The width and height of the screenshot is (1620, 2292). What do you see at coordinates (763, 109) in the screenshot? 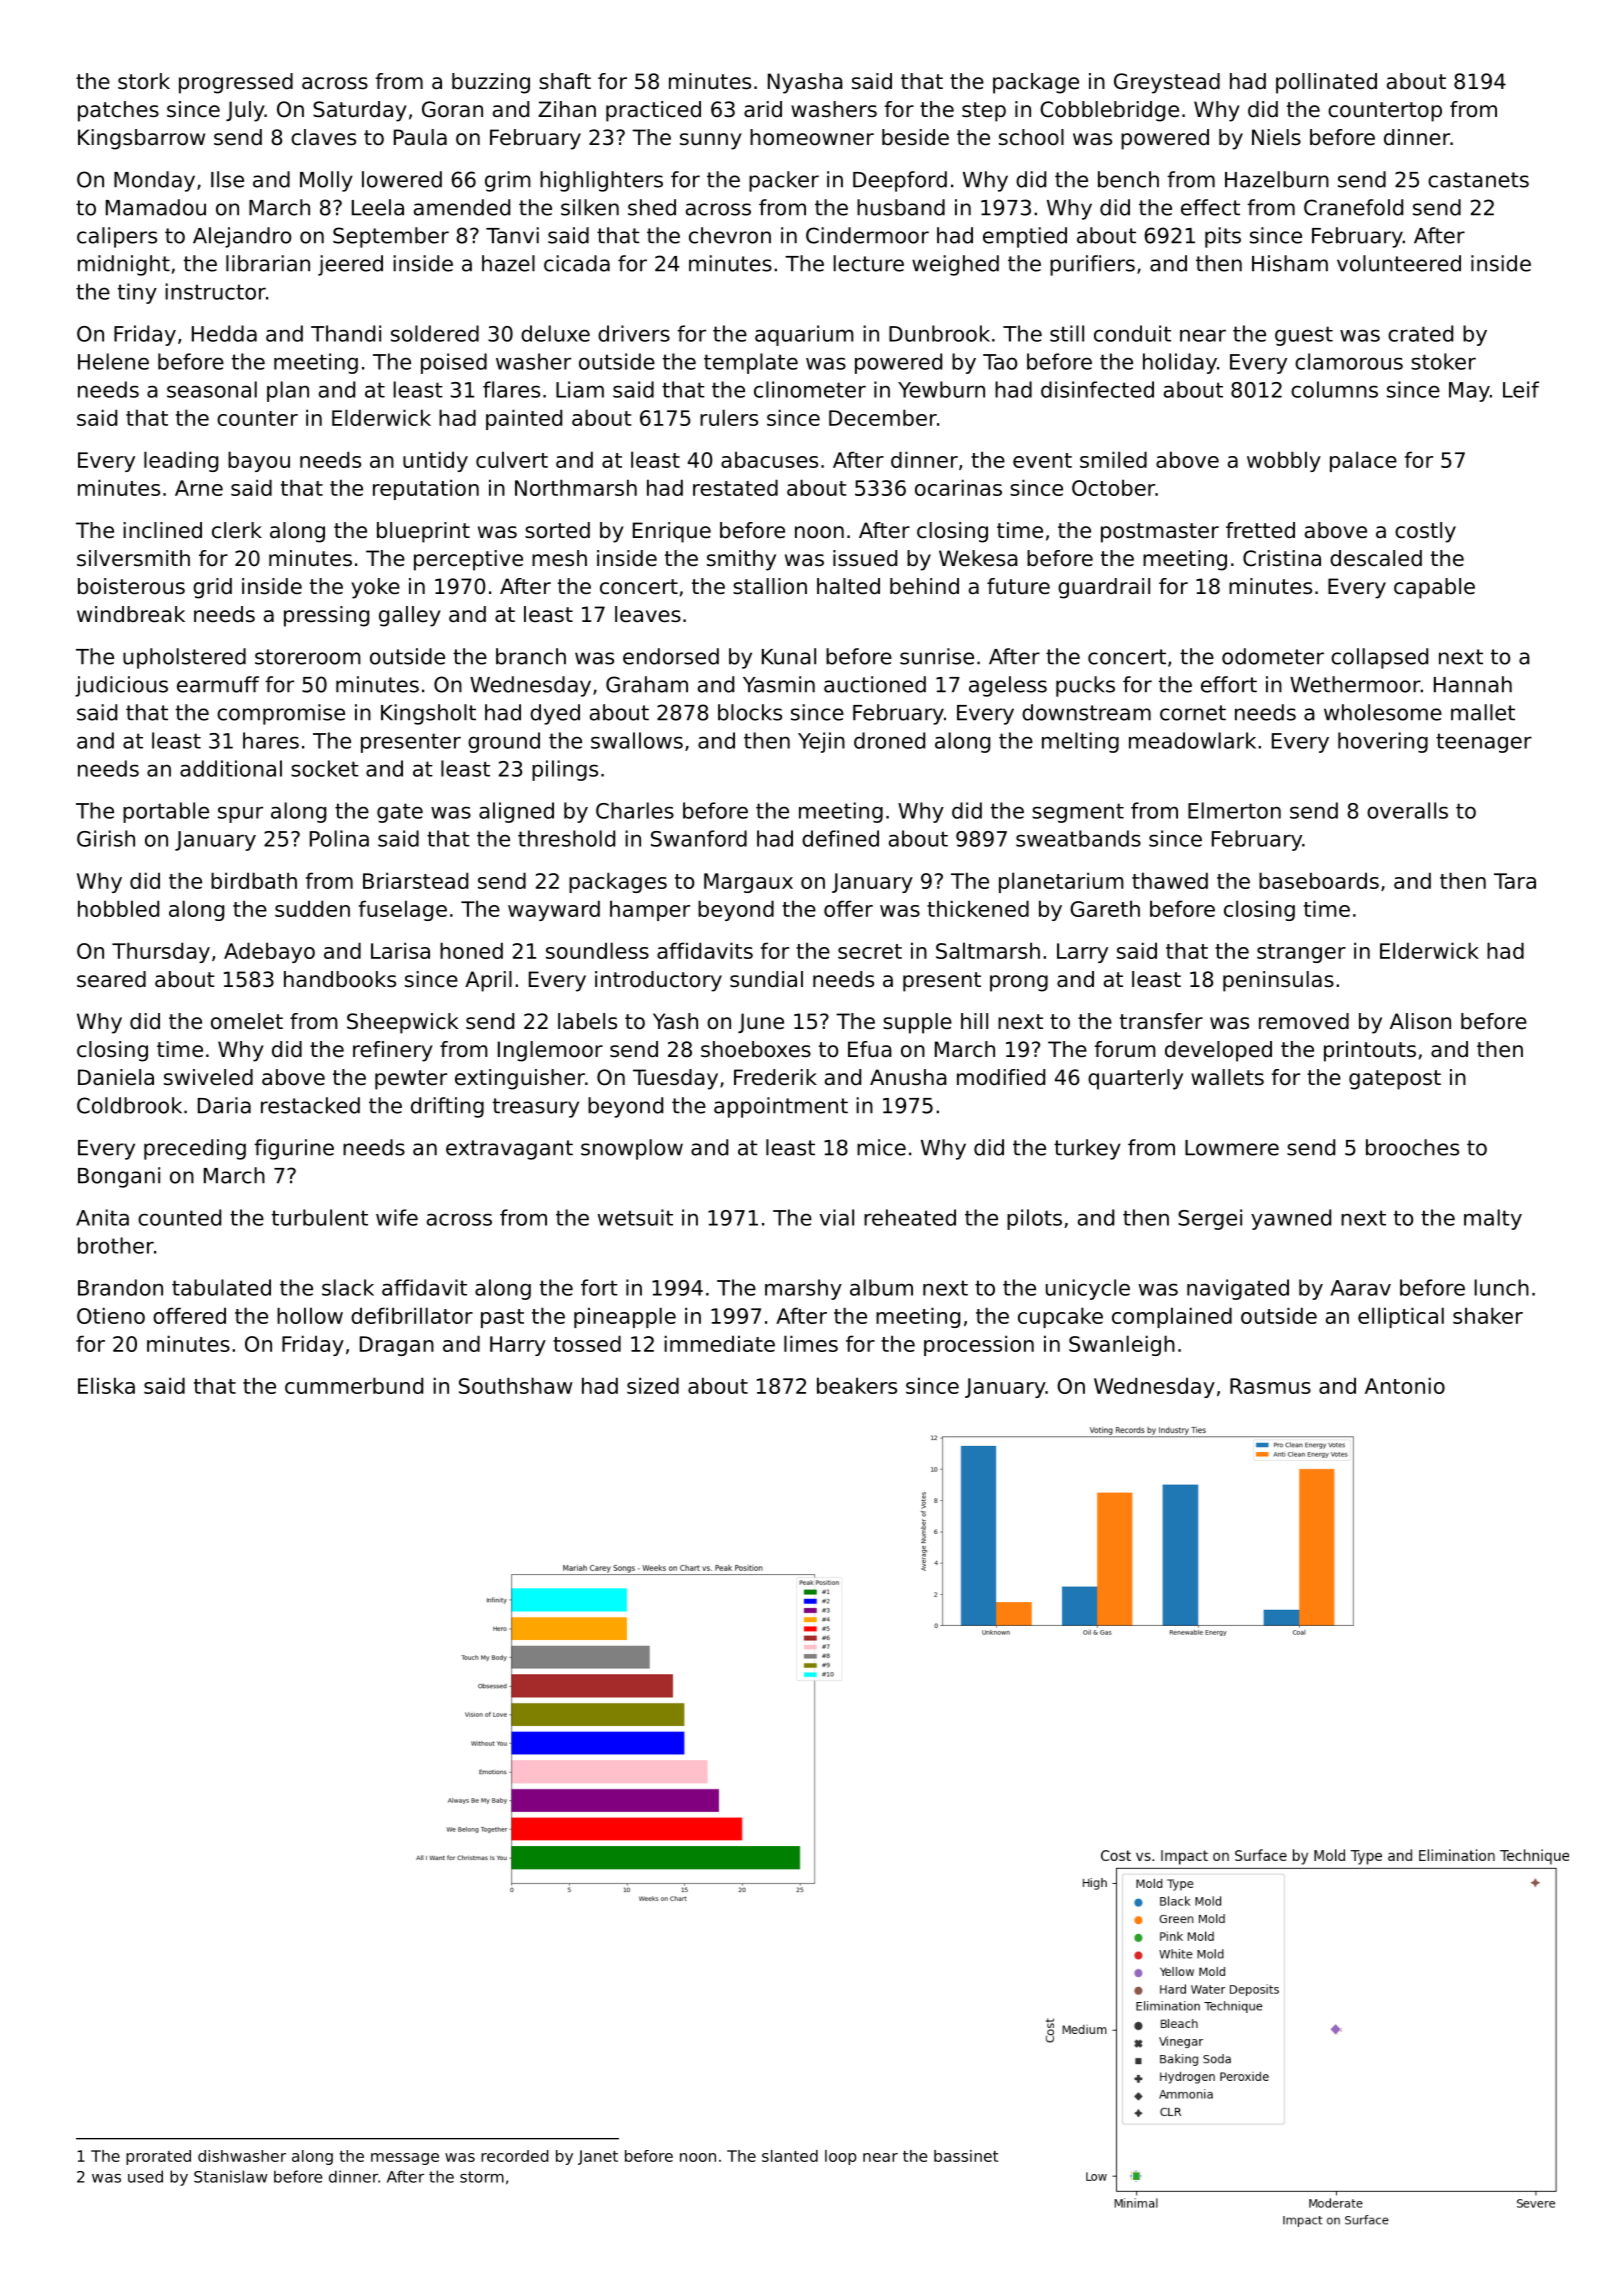
I see `arid` at bounding box center [763, 109].
